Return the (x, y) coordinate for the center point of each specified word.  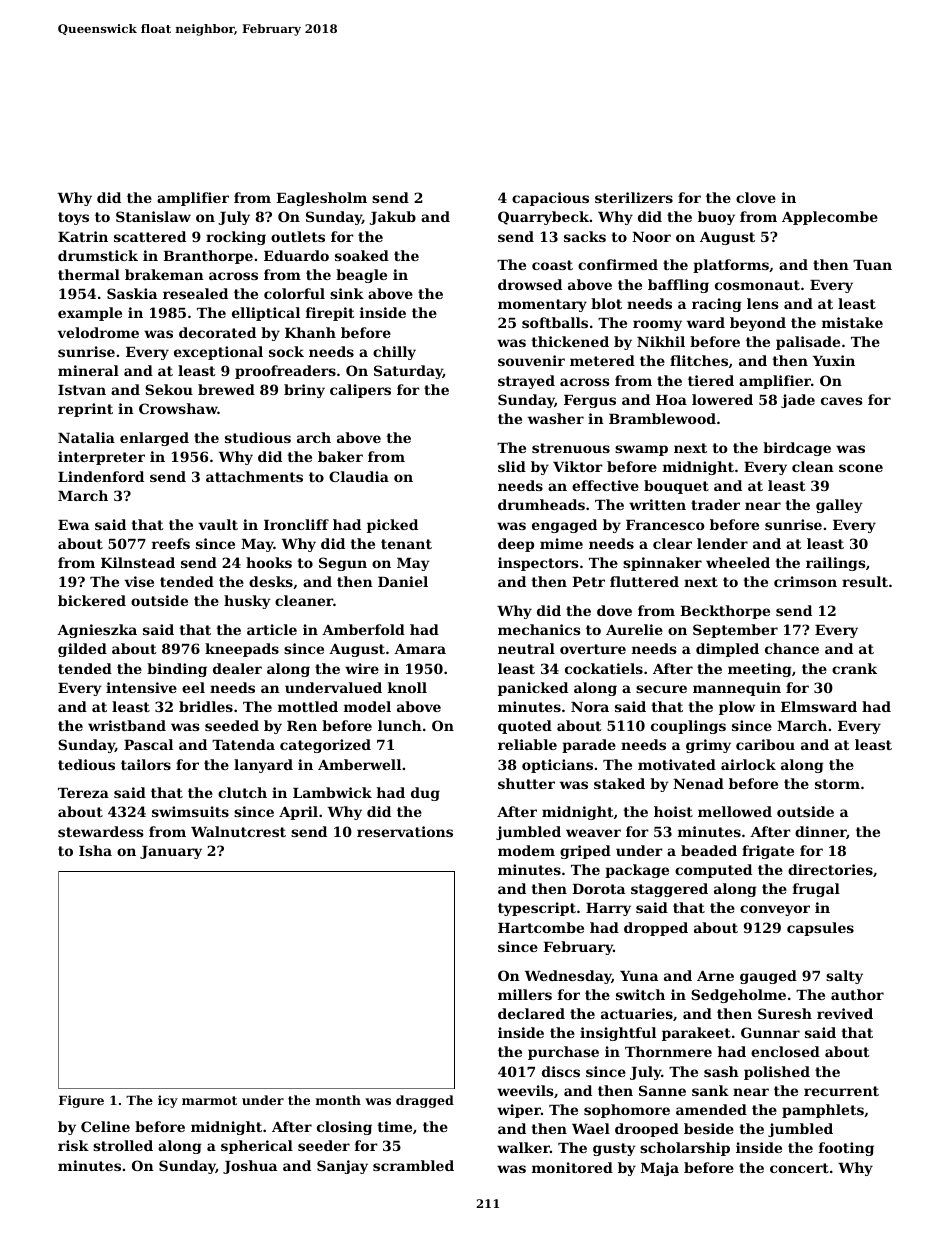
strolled (123, 1145)
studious (258, 437)
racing (717, 305)
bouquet (676, 487)
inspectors (538, 564)
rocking (236, 238)
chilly (394, 353)
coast (552, 265)
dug (425, 794)
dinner (820, 831)
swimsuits (190, 811)
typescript (537, 909)
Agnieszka (97, 631)
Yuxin (834, 360)
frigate (768, 852)
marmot (209, 1100)
